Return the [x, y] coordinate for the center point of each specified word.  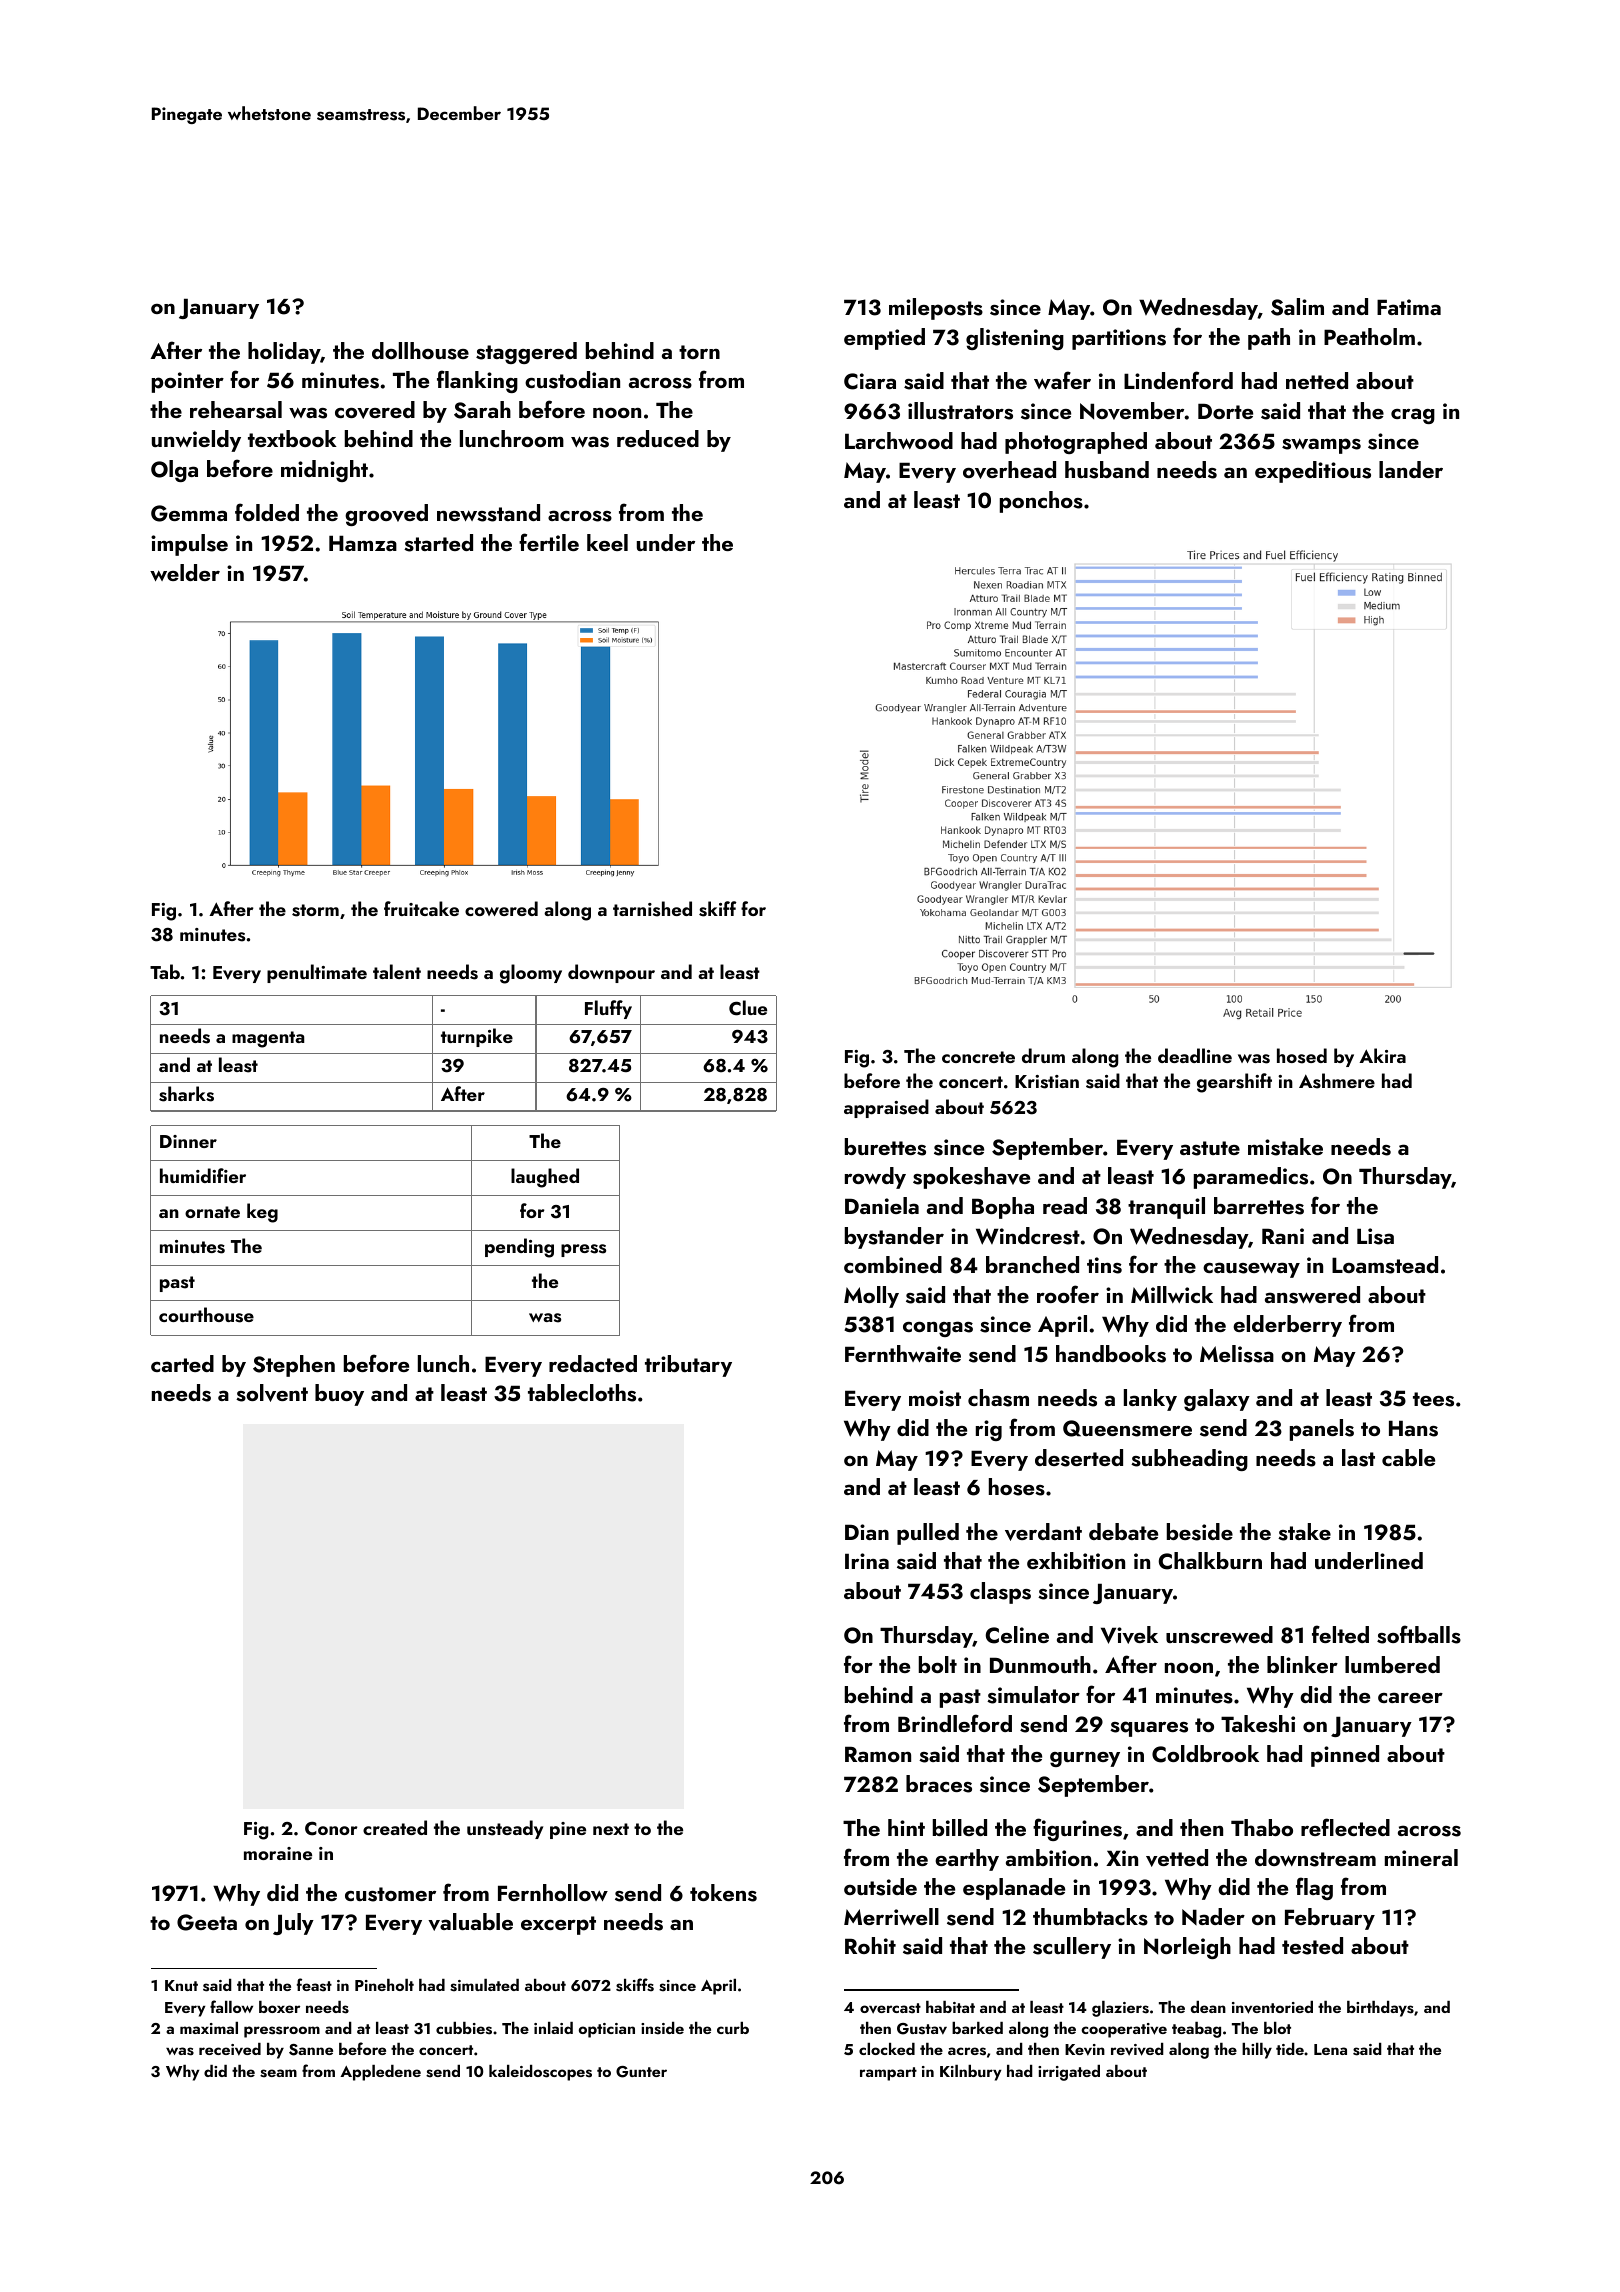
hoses [1017, 1487]
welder [185, 572]
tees [1433, 1399]
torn [699, 352]
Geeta [207, 1922]
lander [1411, 469]
